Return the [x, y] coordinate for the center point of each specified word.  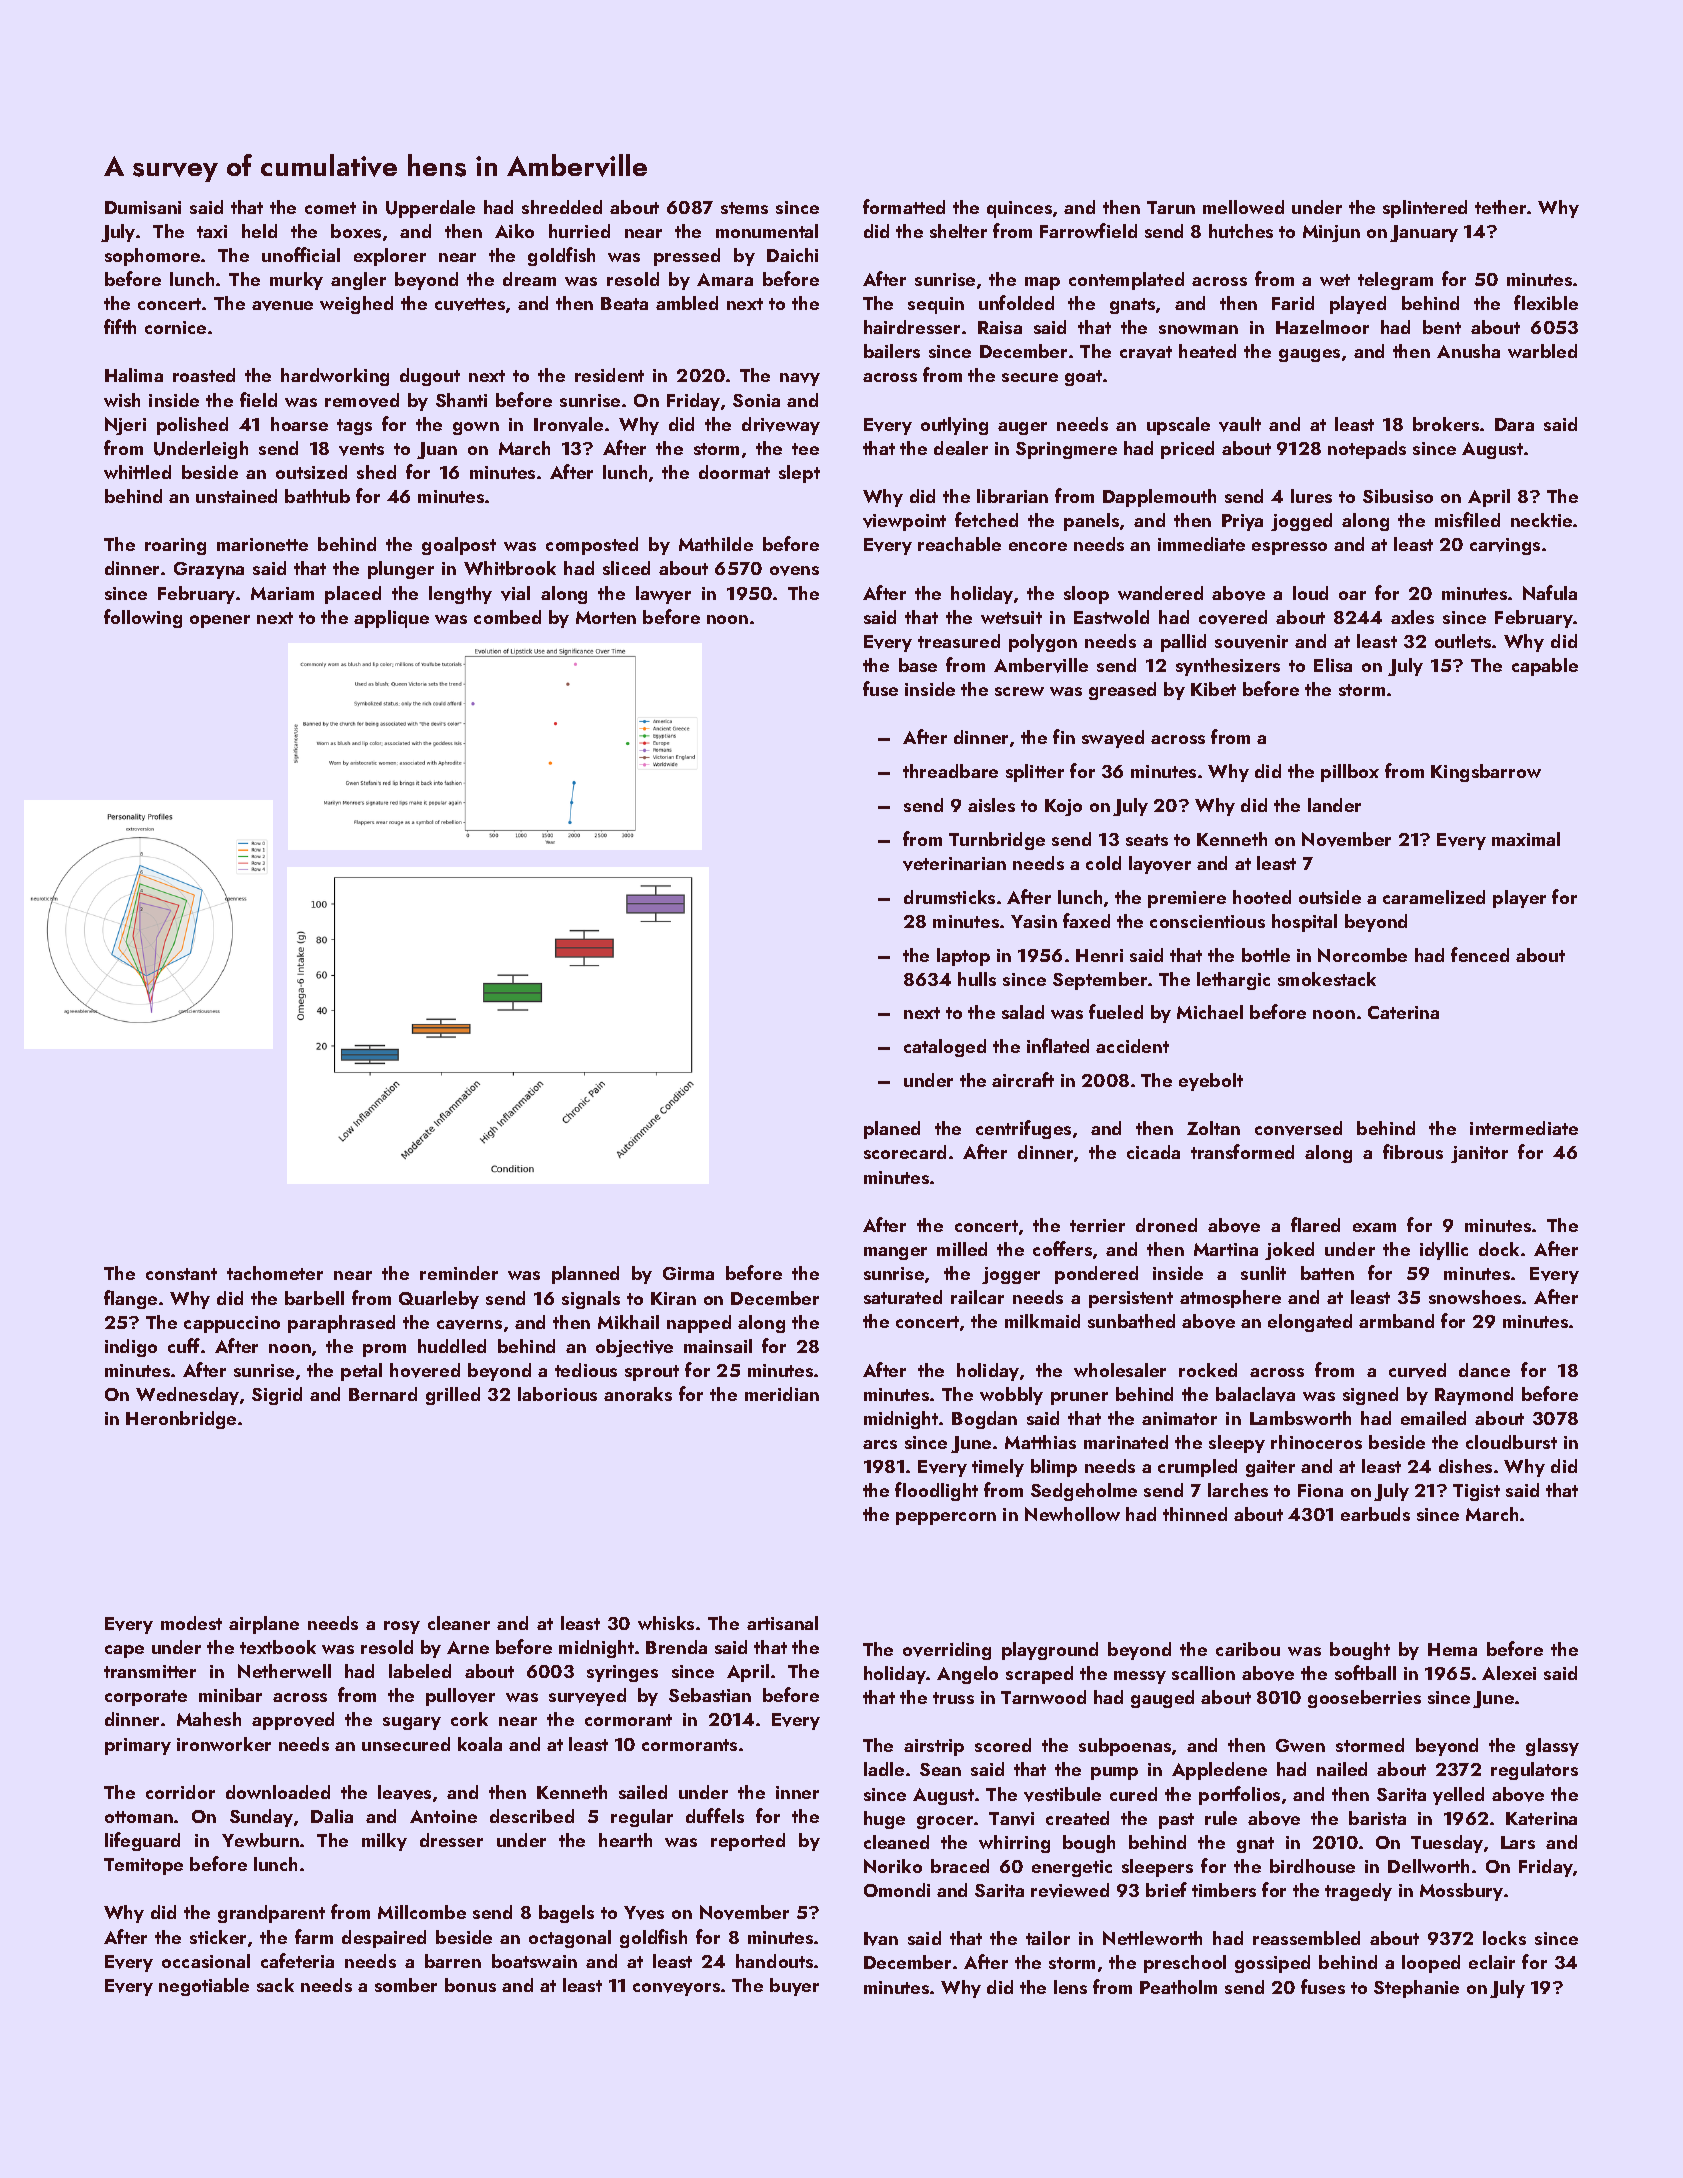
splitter [1035, 773]
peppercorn [946, 1518]
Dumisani [143, 207]
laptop [963, 957]
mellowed [1243, 207]
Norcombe [1362, 955]
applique [391, 619]
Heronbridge [181, 1420]
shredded [562, 207]
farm [314, 1936]
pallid [1183, 643]
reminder [459, 1273]
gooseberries [1364, 1699]
